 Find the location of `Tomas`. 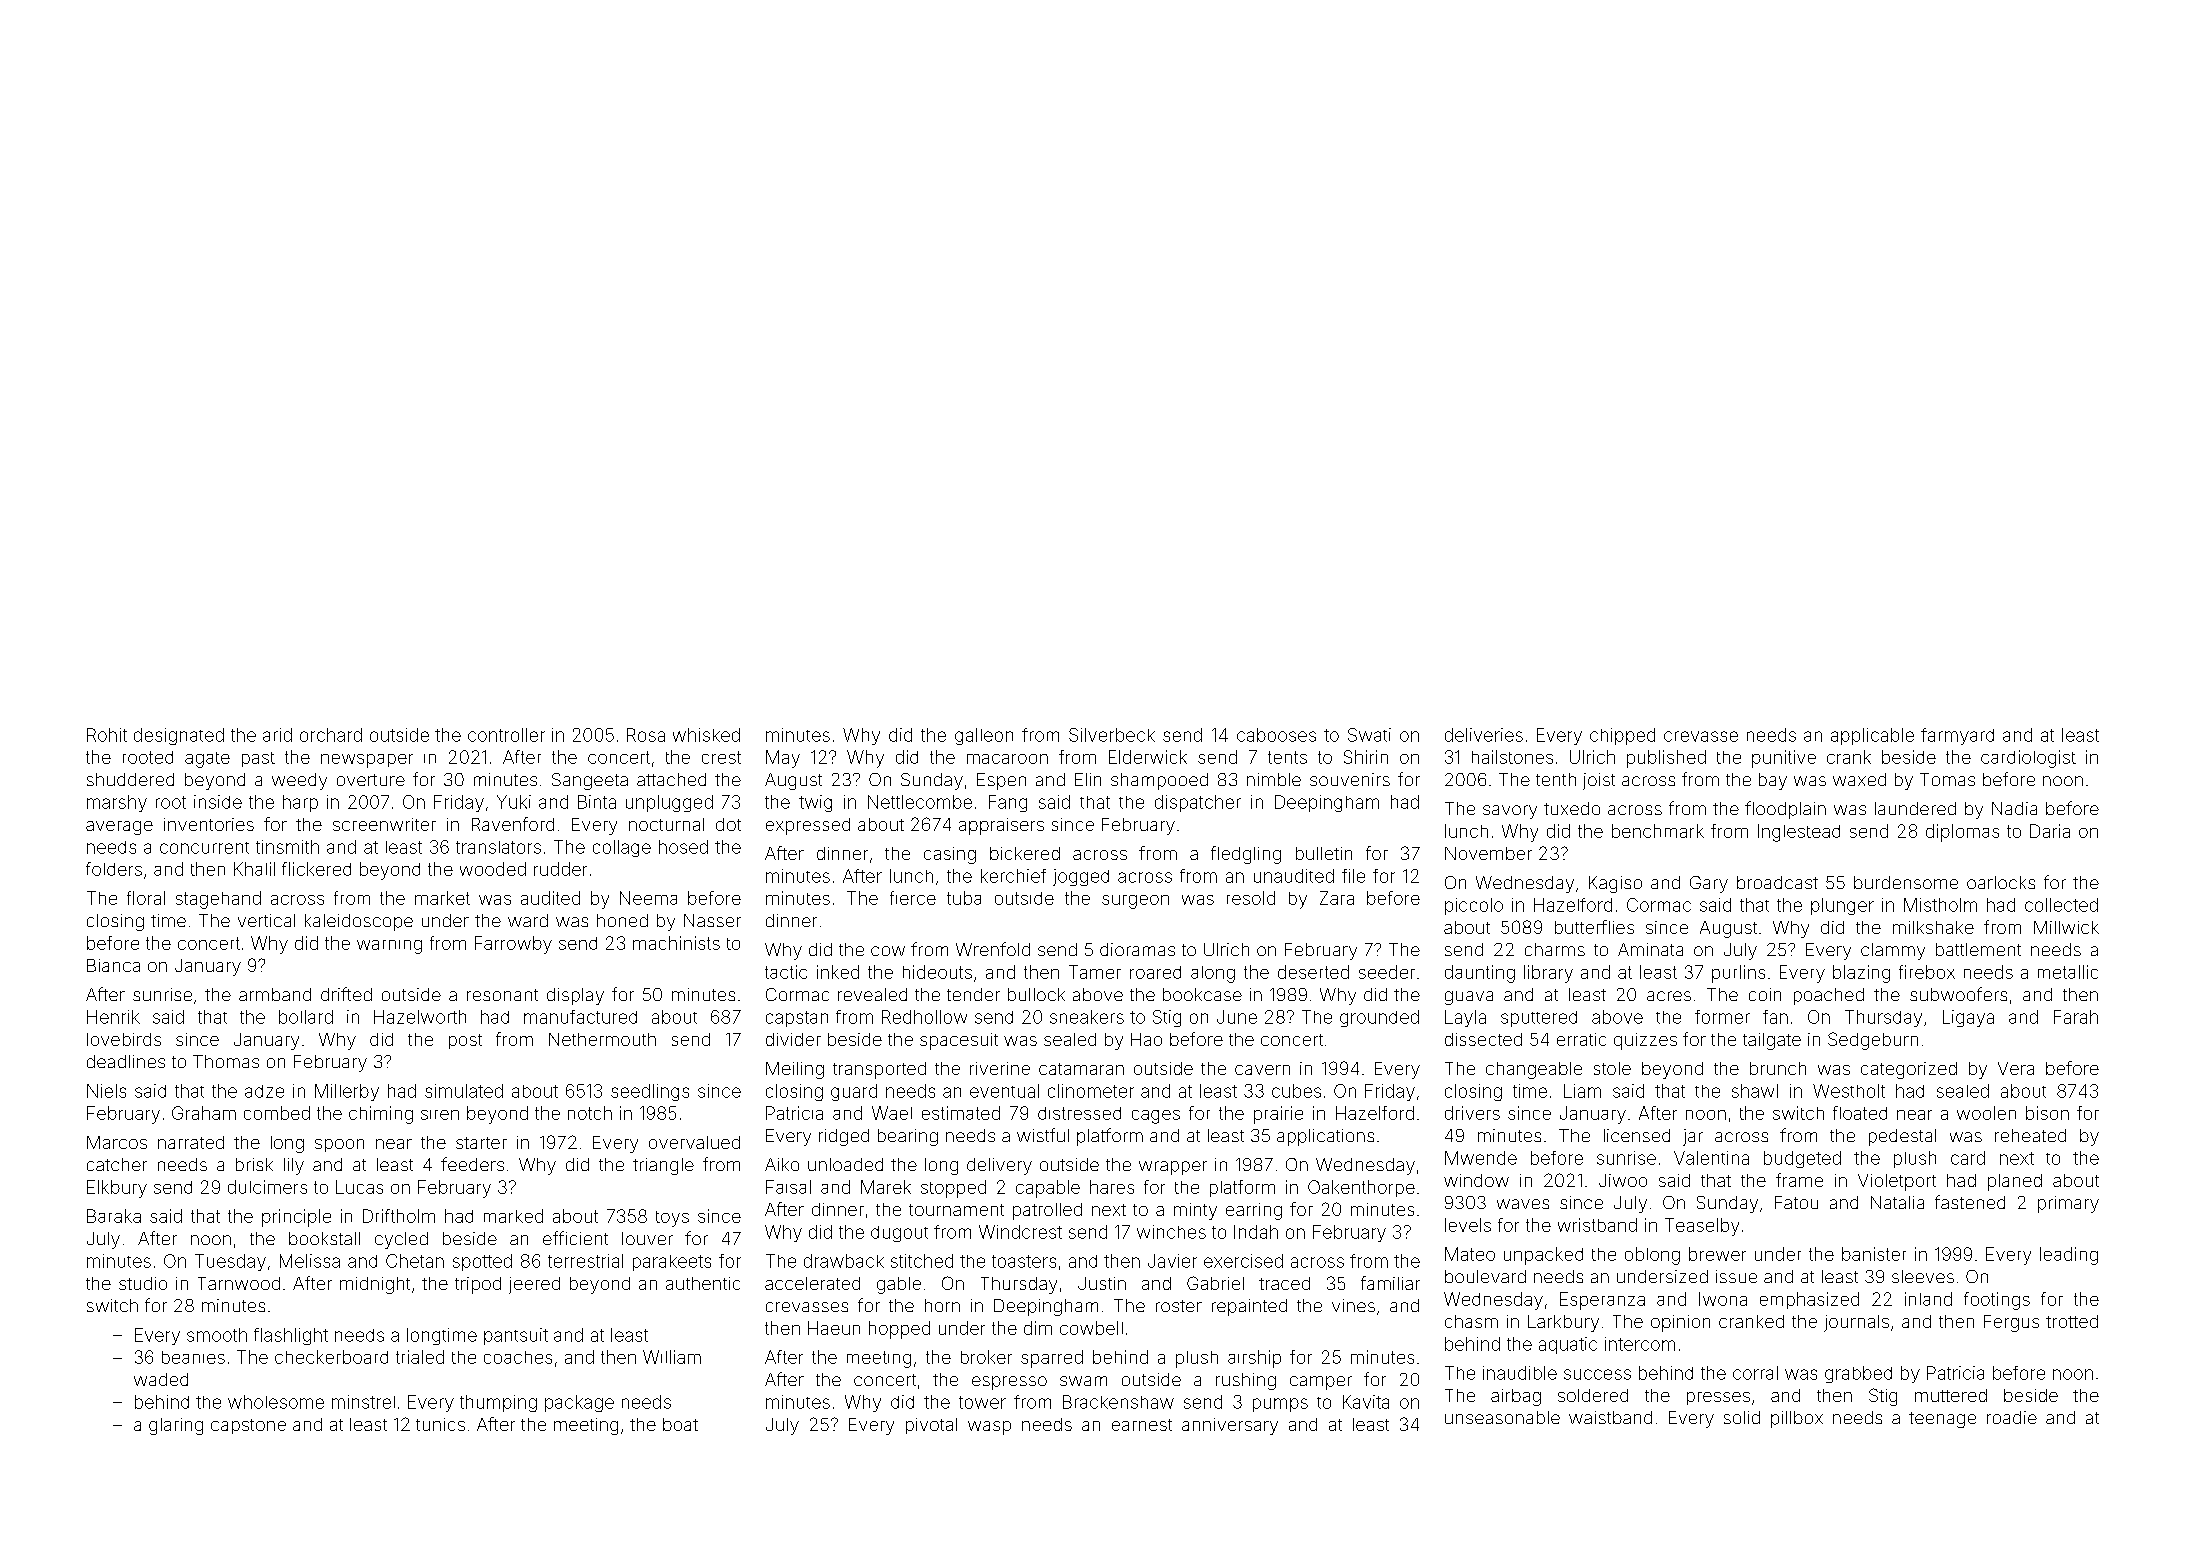

Tomas is located at coordinates (1947, 779).
